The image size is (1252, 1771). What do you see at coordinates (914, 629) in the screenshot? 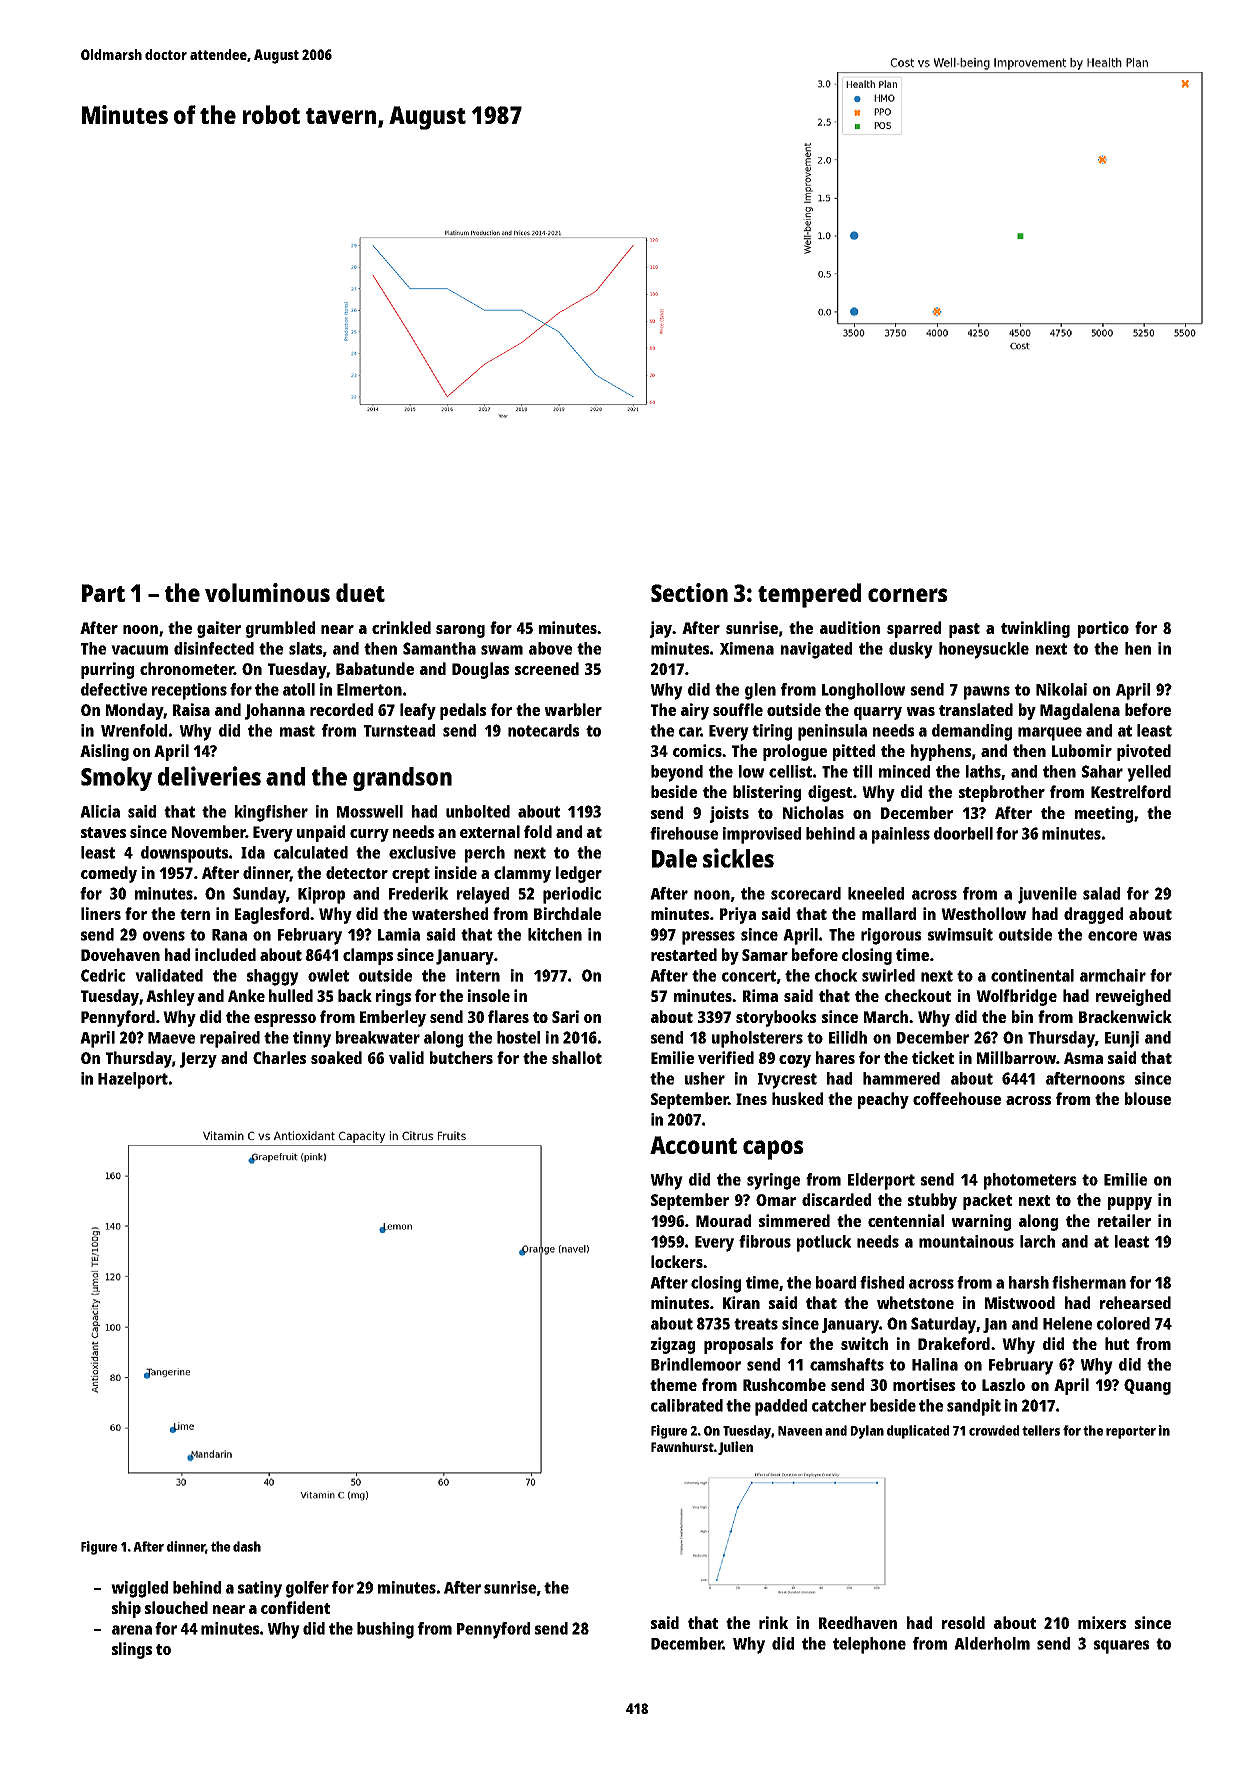
I see `sparred` at bounding box center [914, 629].
